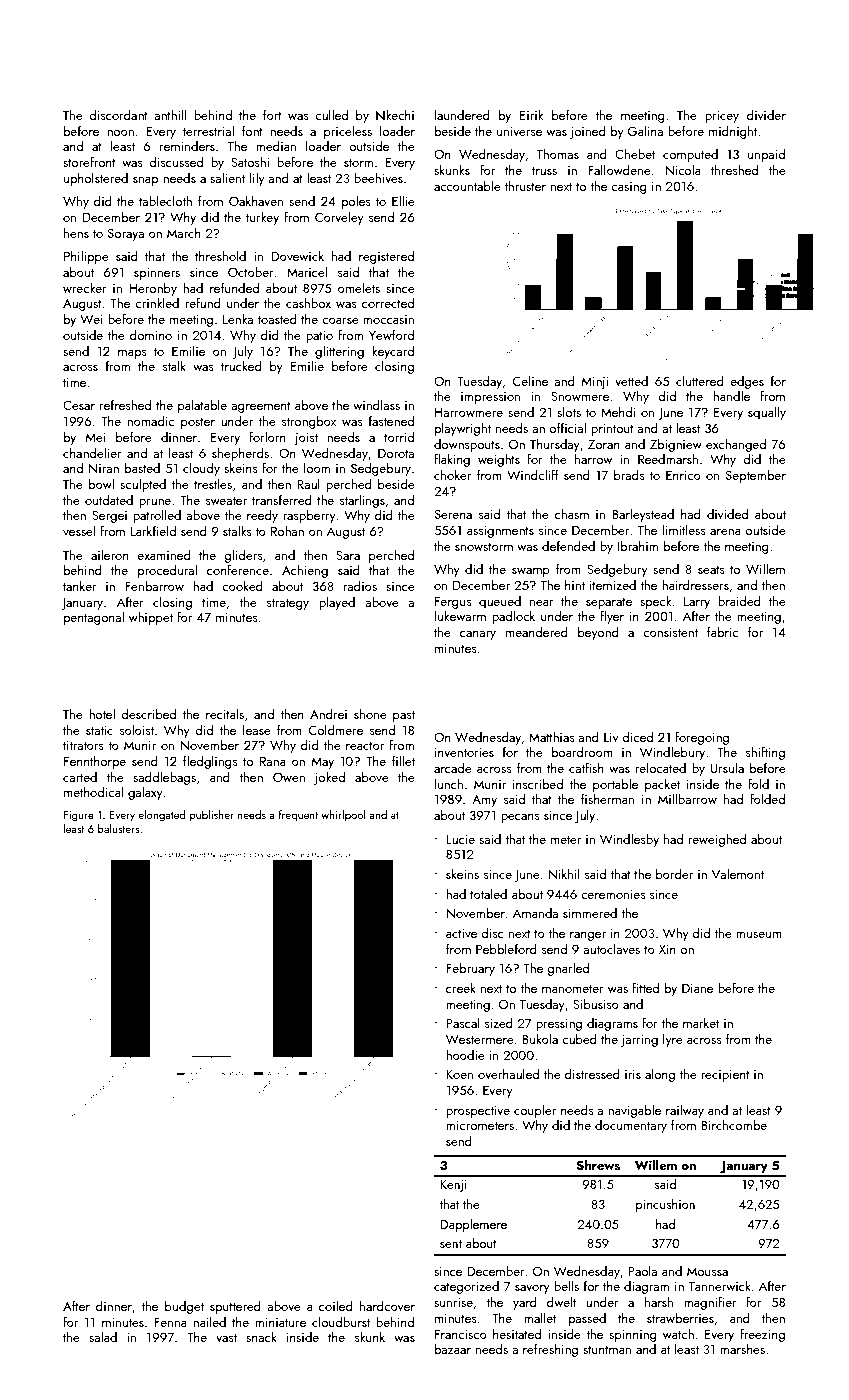  Describe the element at coordinates (161, 816) in the page. I see `elongated` at that location.
